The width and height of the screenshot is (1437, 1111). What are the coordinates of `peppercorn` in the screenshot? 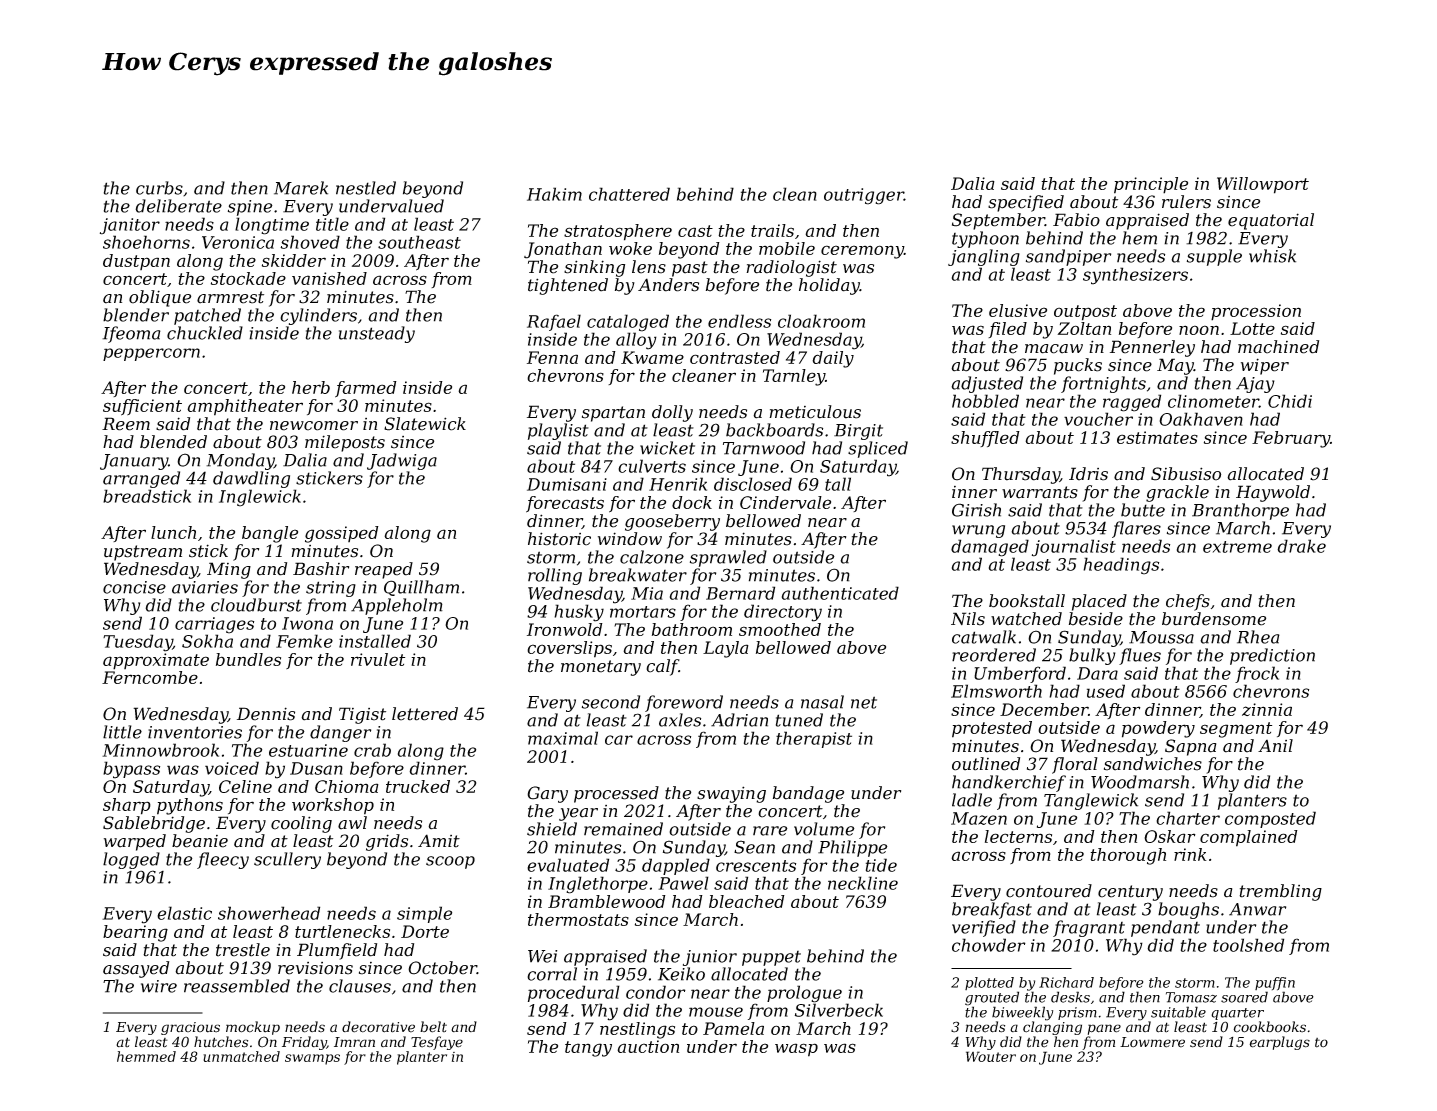 It's located at (151, 354).
